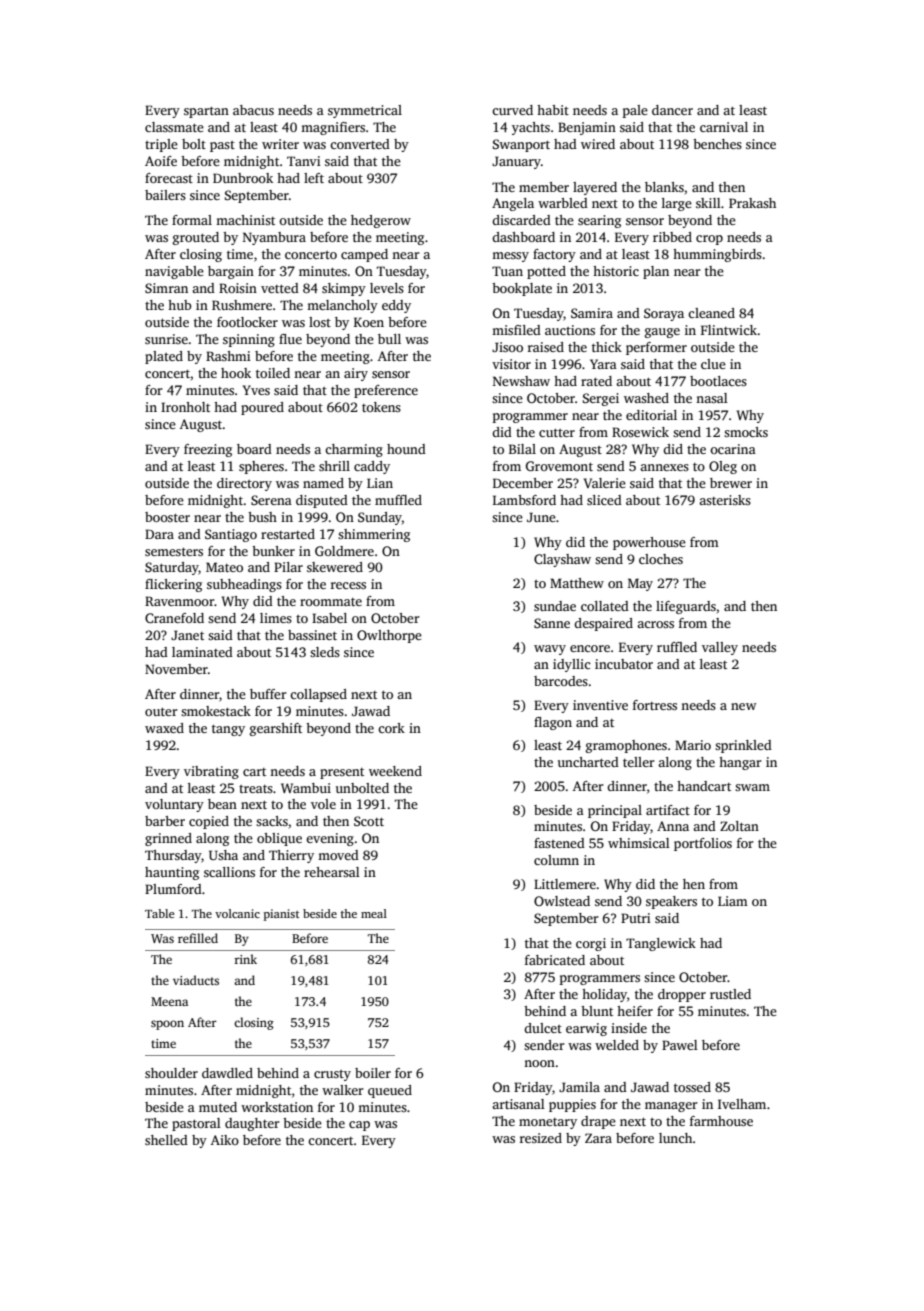 This screenshot has height=1311, width=924. What do you see at coordinates (196, 980) in the screenshot?
I see `viaducts` at bounding box center [196, 980].
